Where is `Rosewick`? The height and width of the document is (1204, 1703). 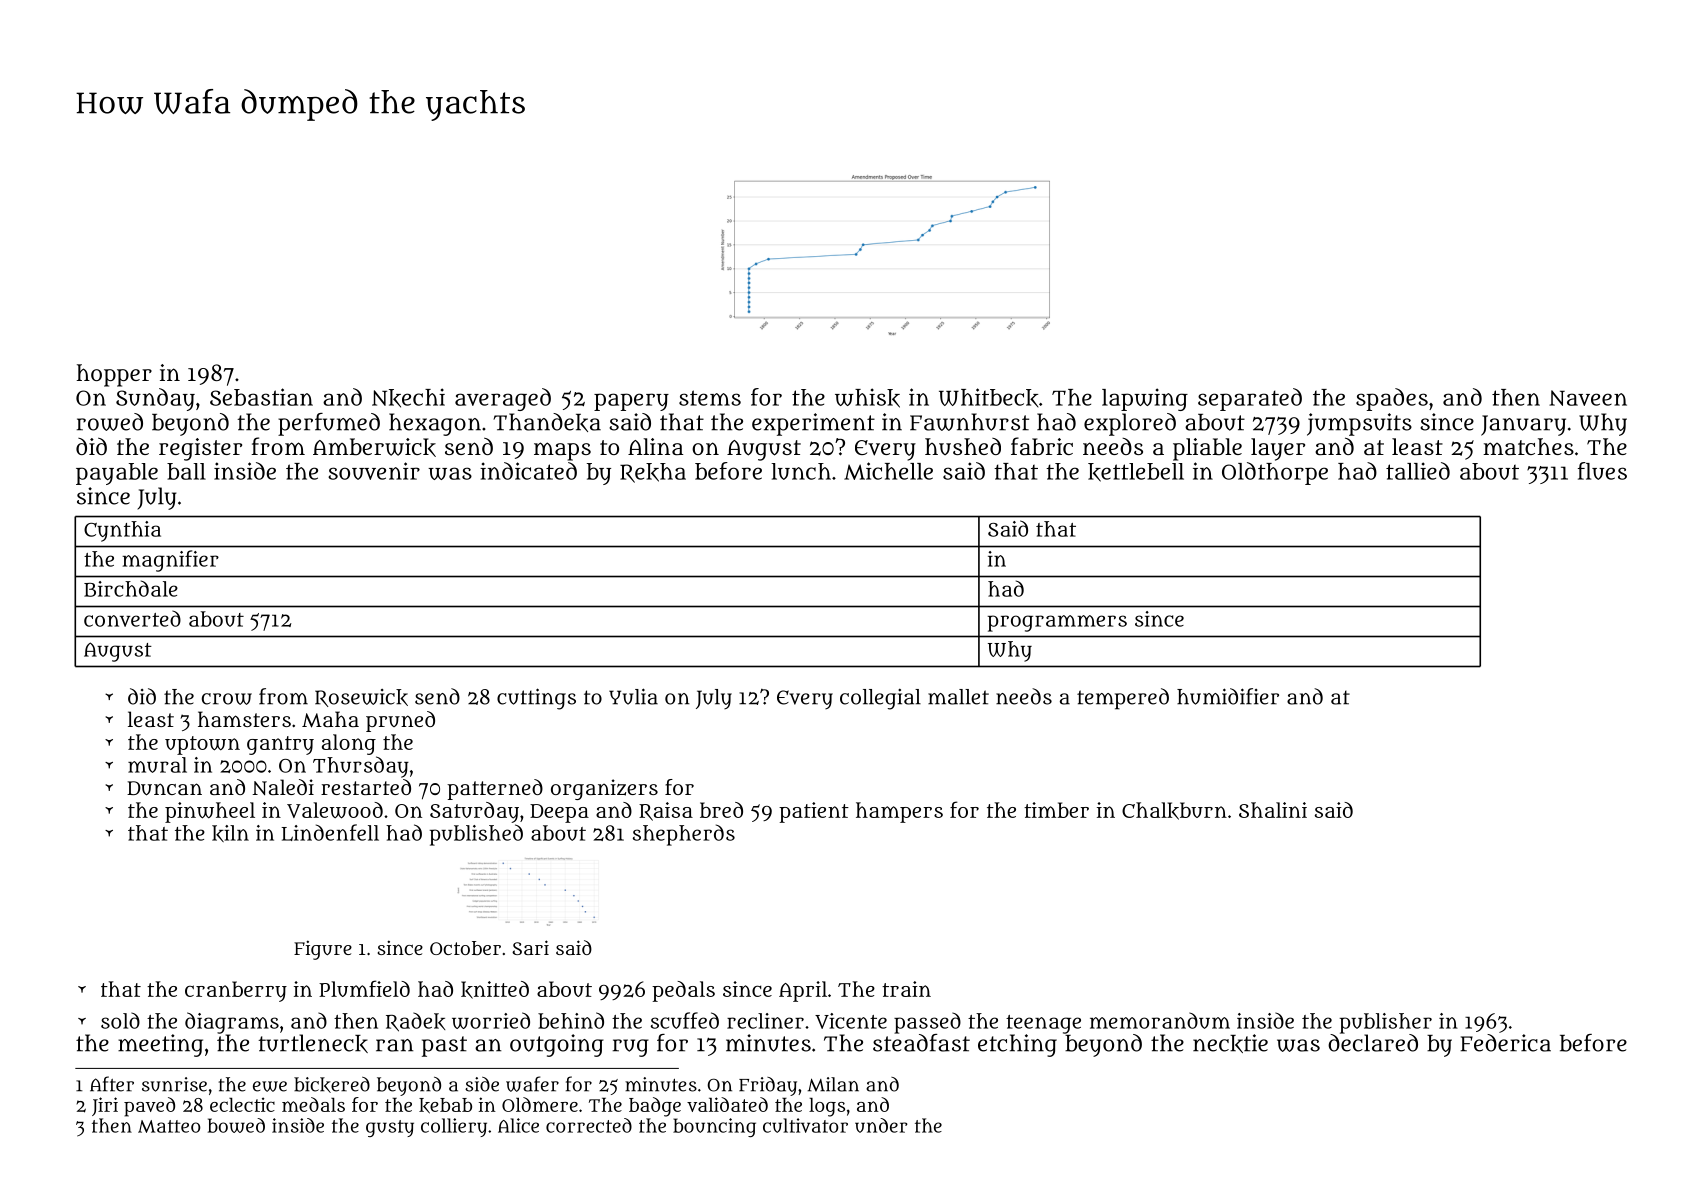
Rosewick is located at coordinates (361, 698).
